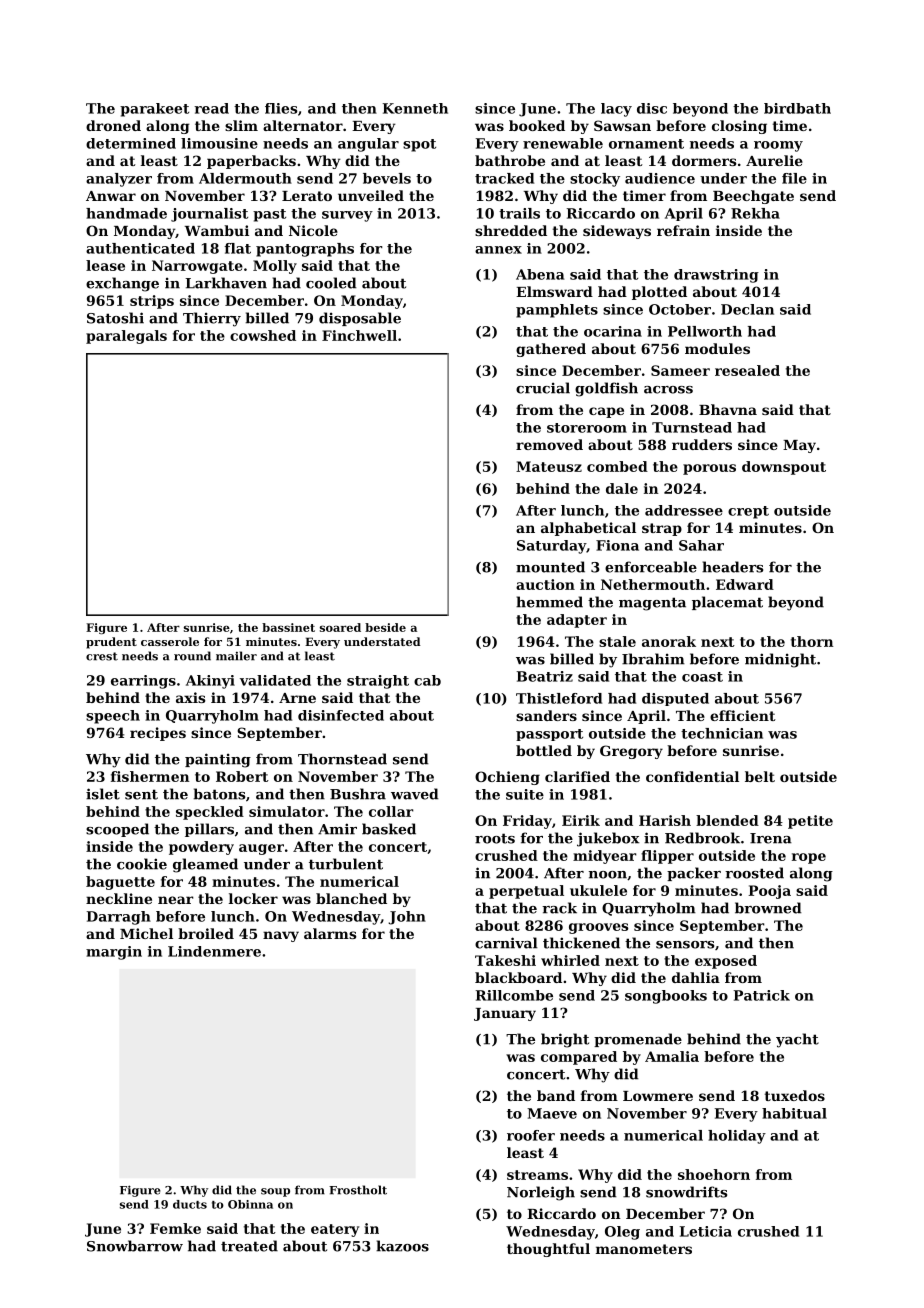  What do you see at coordinates (797, 1040) in the screenshot?
I see `yacht` at bounding box center [797, 1040].
